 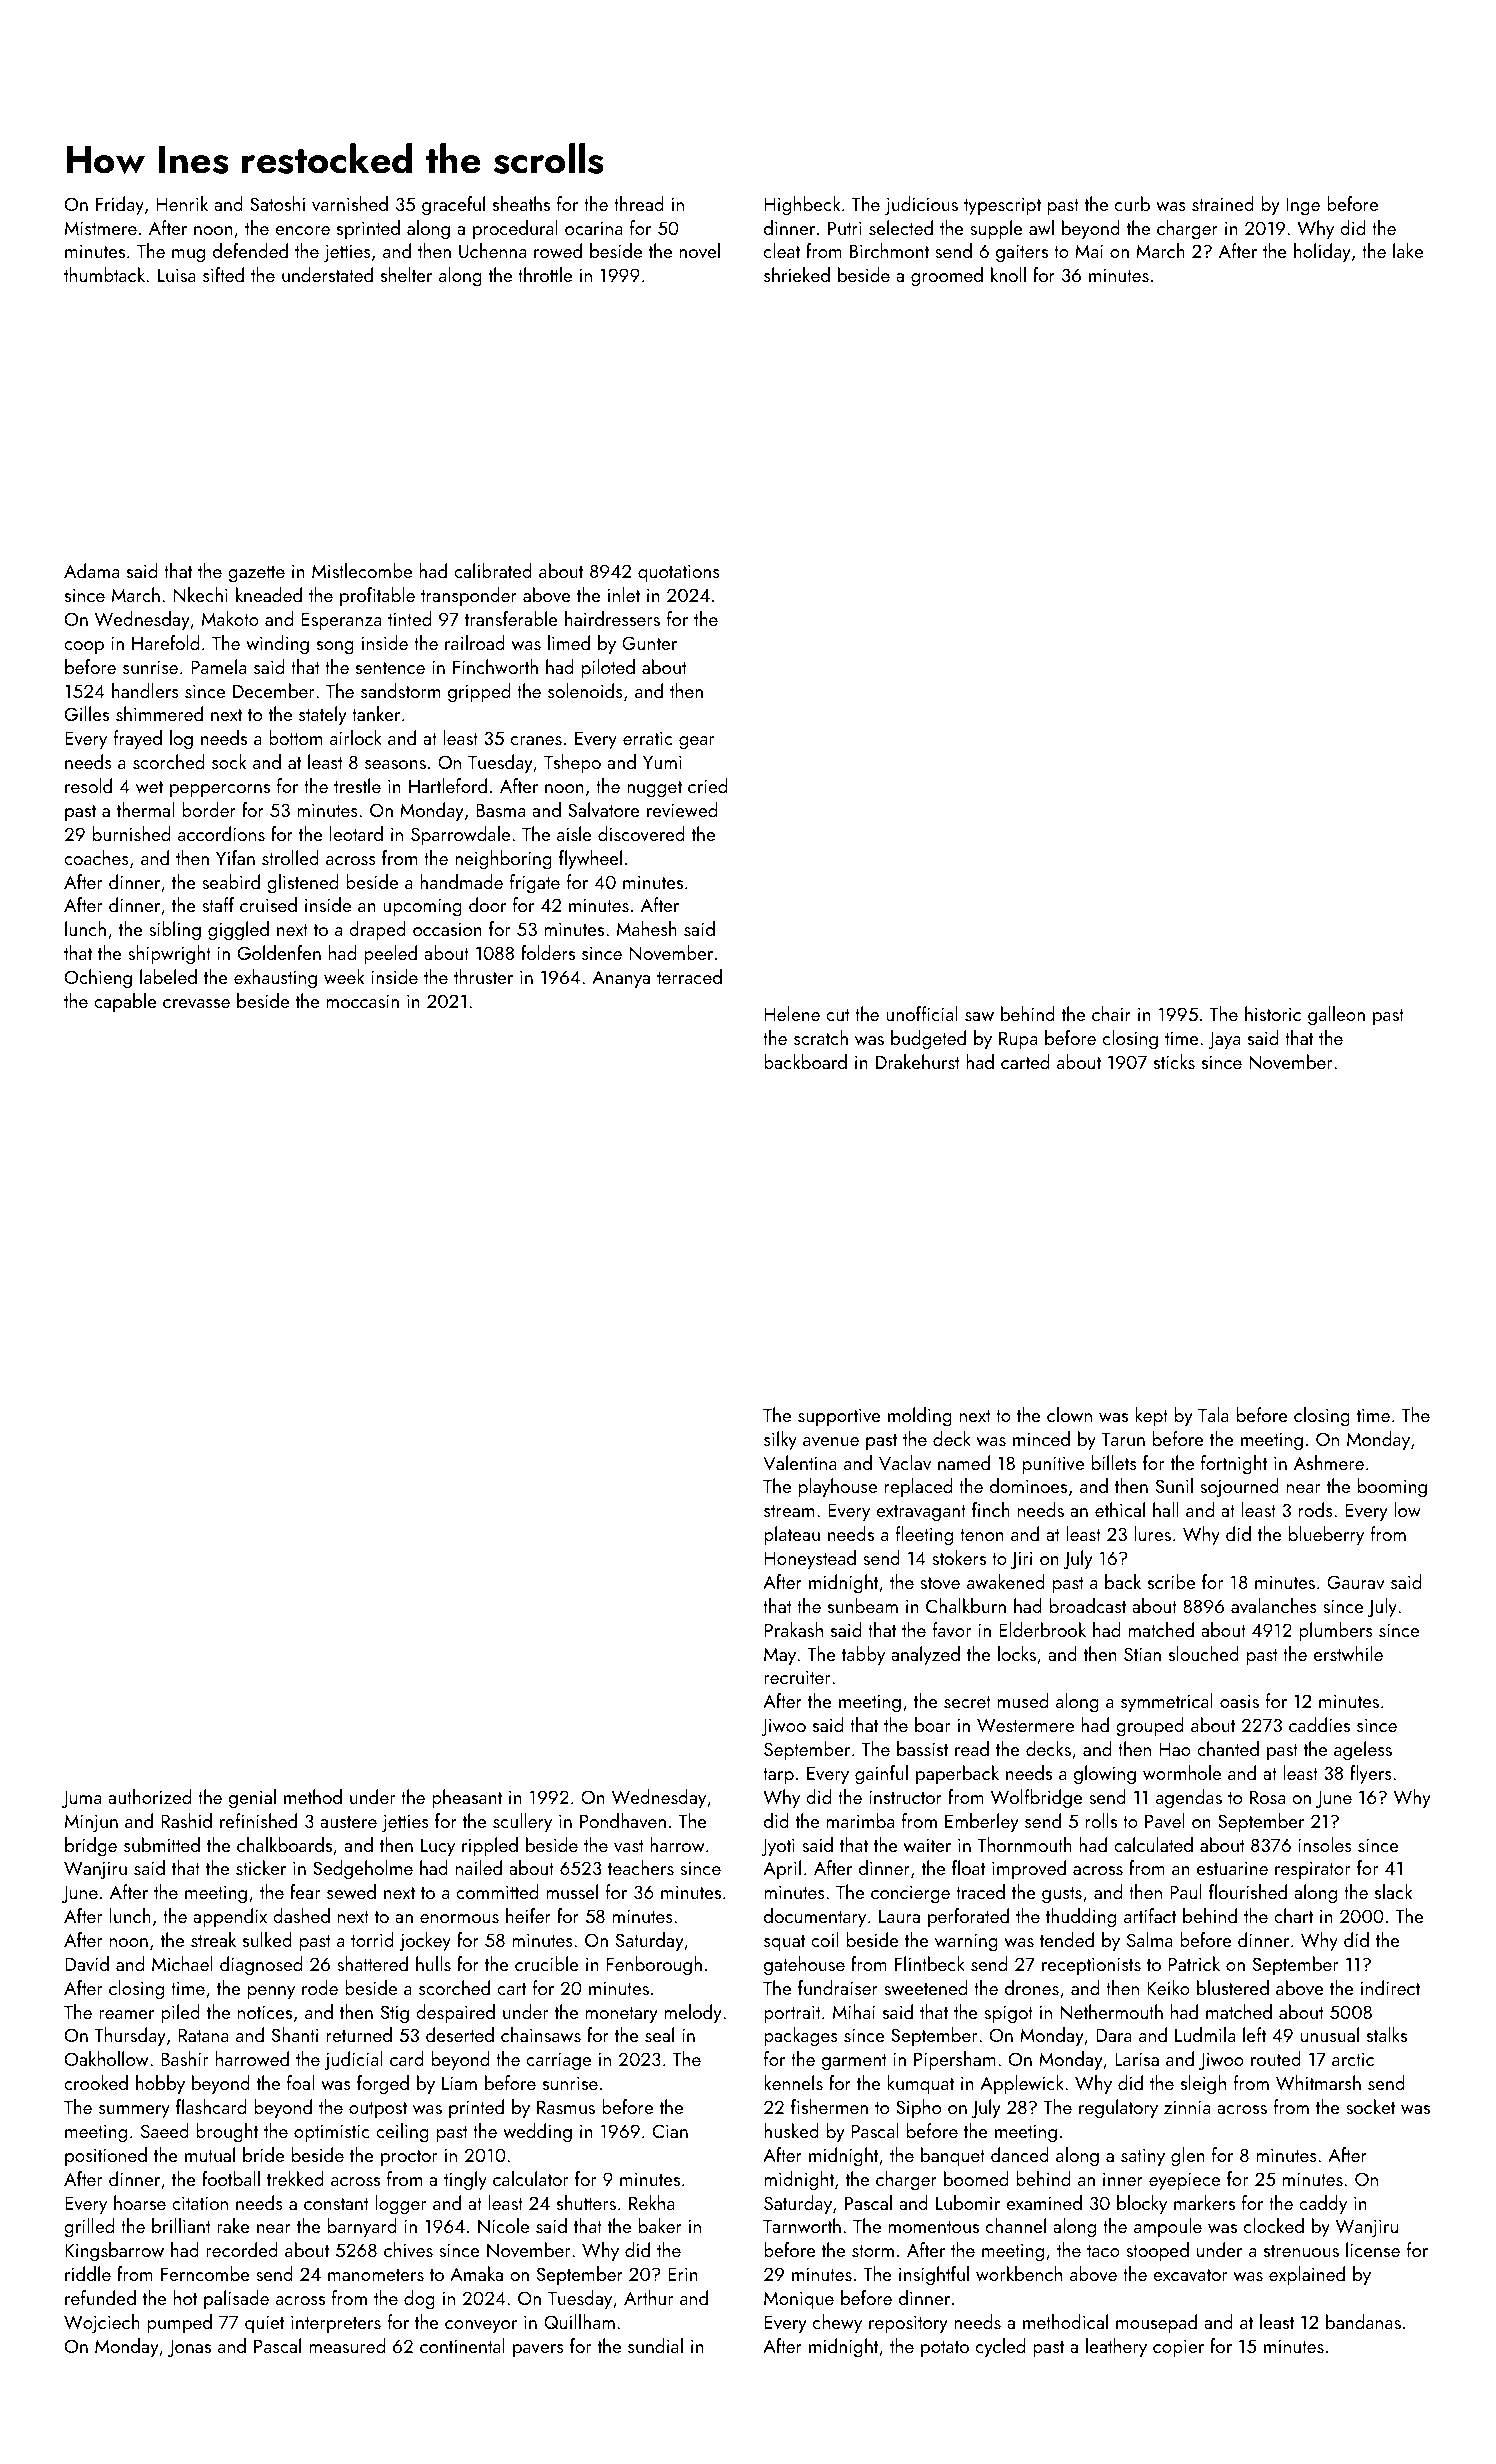 What do you see at coordinates (655, 2345) in the screenshot?
I see `sundial` at bounding box center [655, 2345].
